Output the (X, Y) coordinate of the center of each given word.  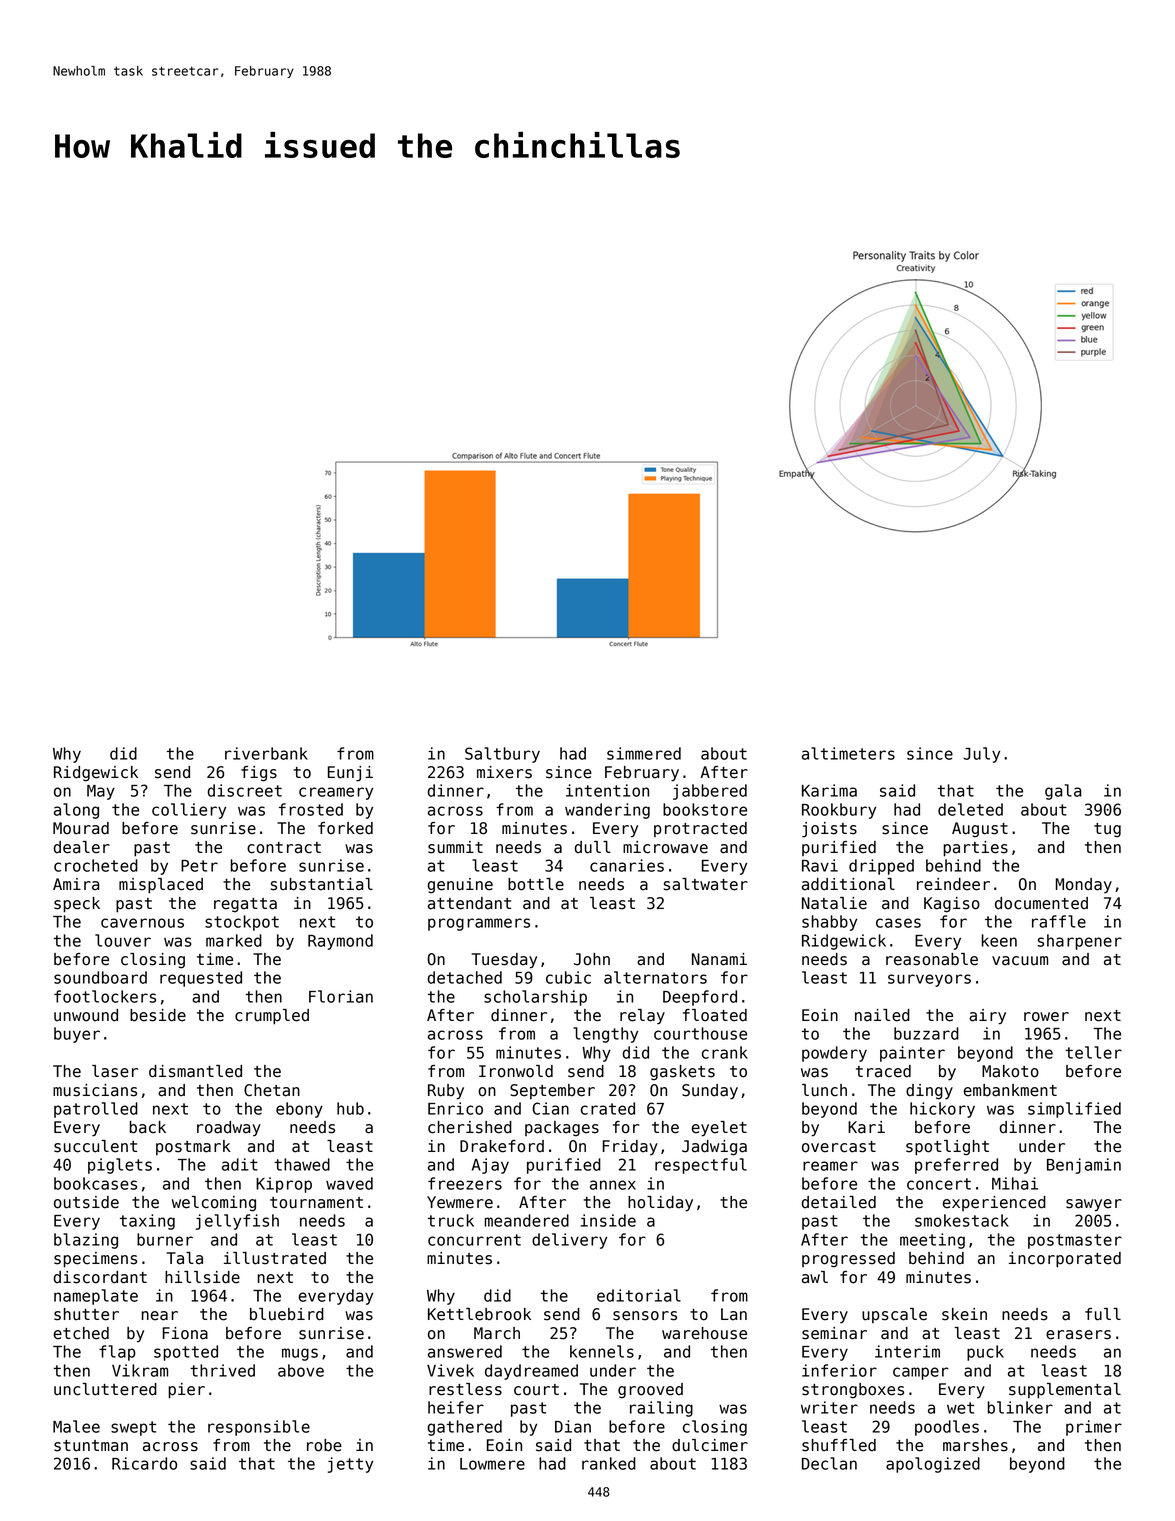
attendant (469, 903)
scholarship (535, 998)
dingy (929, 1092)
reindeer (953, 884)
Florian (341, 996)
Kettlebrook (479, 1314)
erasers (1078, 1335)
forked (345, 828)
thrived (222, 1370)
